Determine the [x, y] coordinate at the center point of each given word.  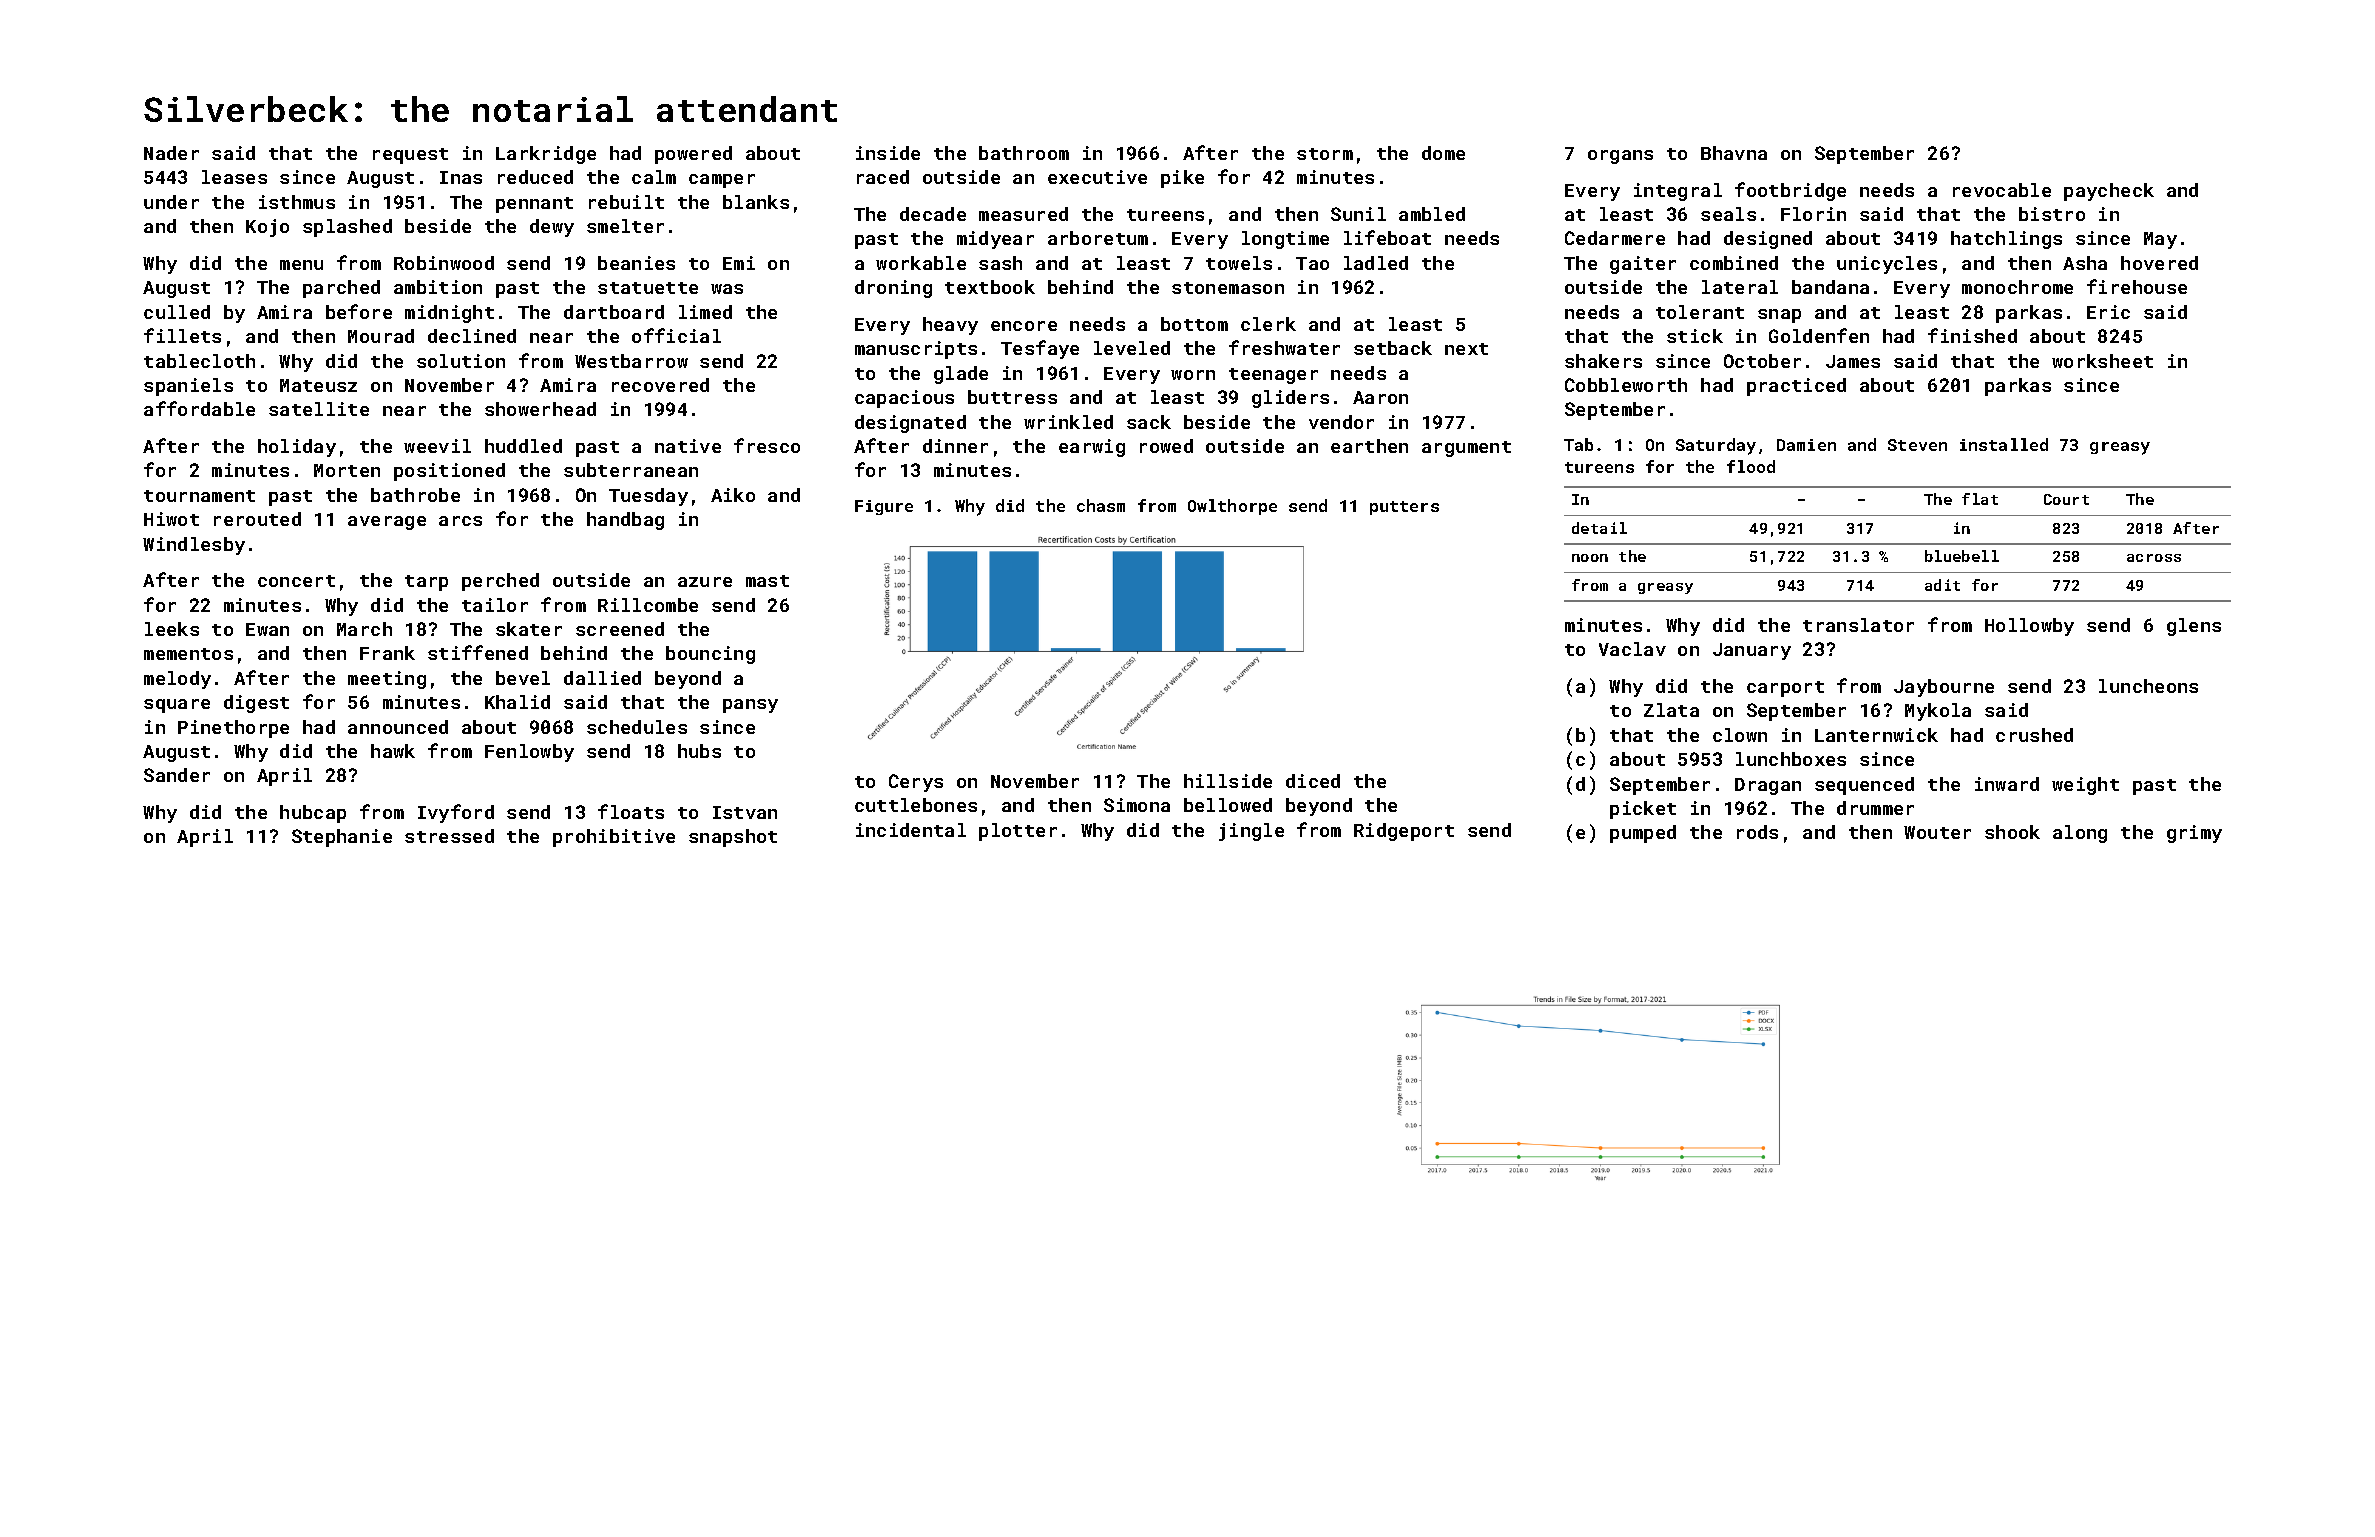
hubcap [313, 814]
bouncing [710, 655]
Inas [461, 177]
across [2154, 558]
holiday [297, 448]
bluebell [1962, 556]
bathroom [1024, 153]
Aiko [733, 495]
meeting [387, 680]
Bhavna [1734, 153]
